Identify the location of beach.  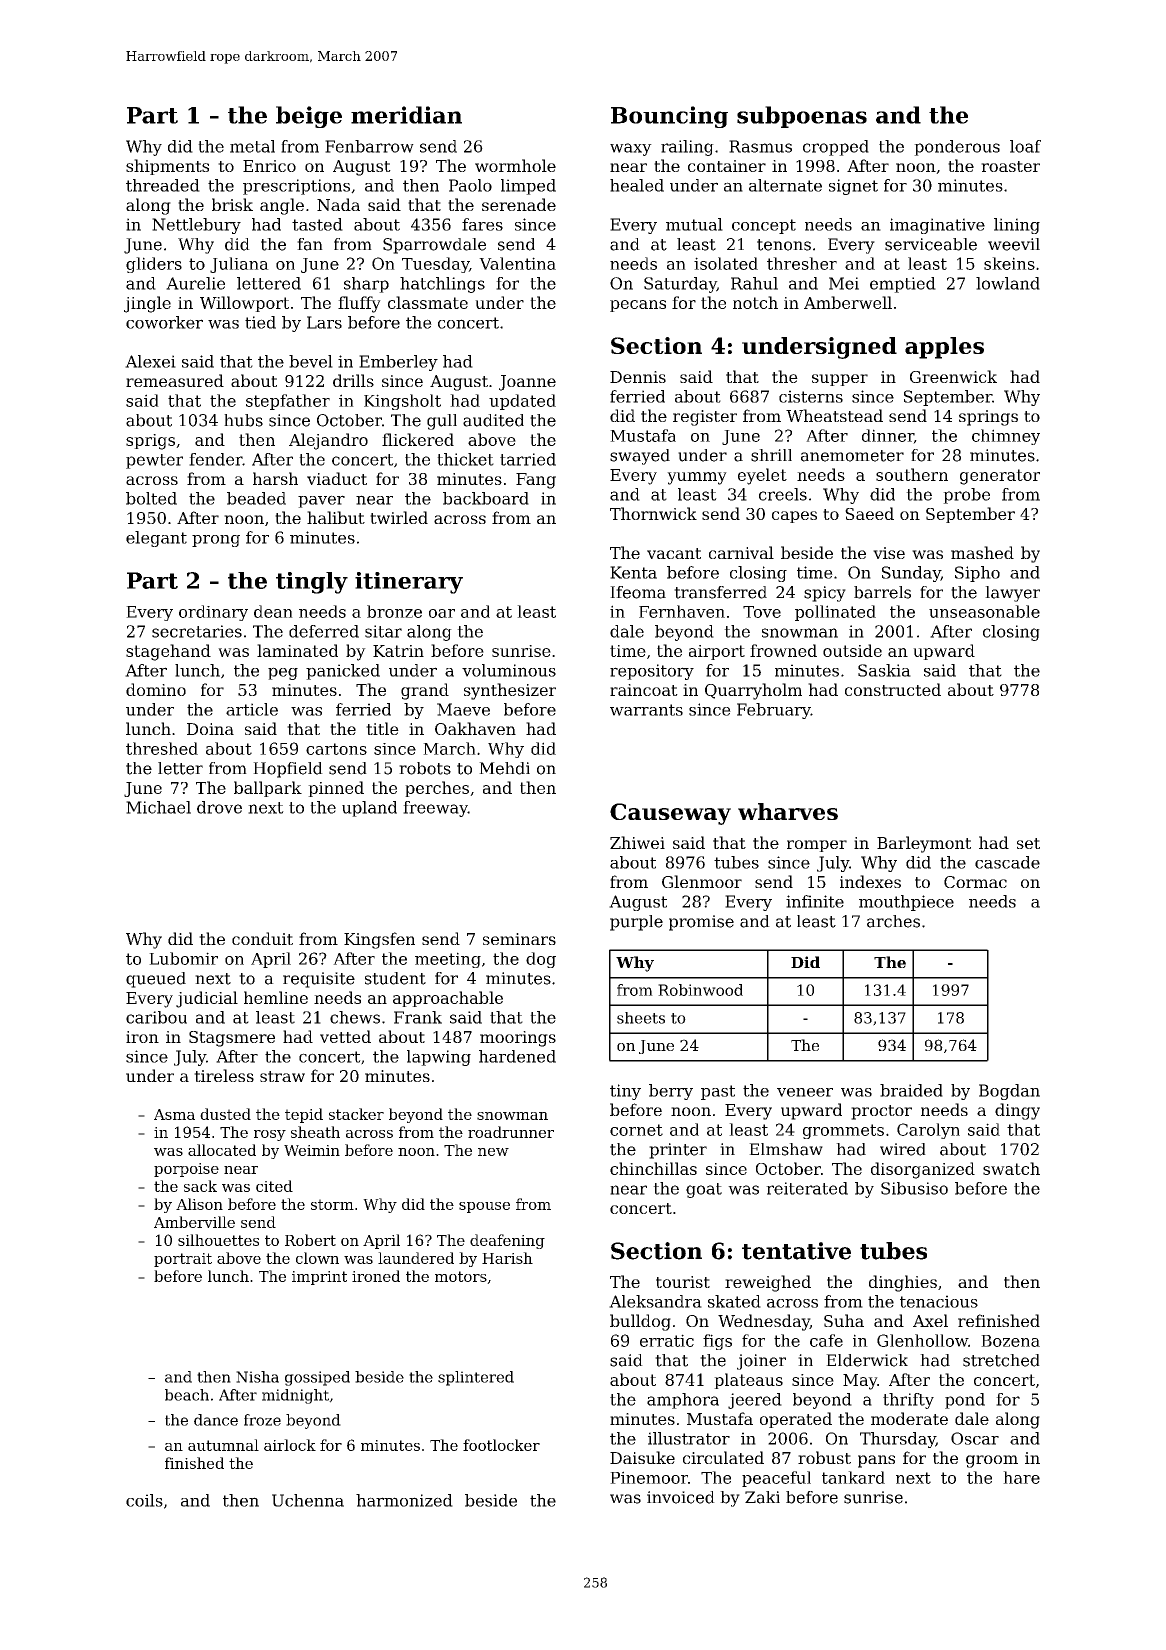
(187, 1395).
